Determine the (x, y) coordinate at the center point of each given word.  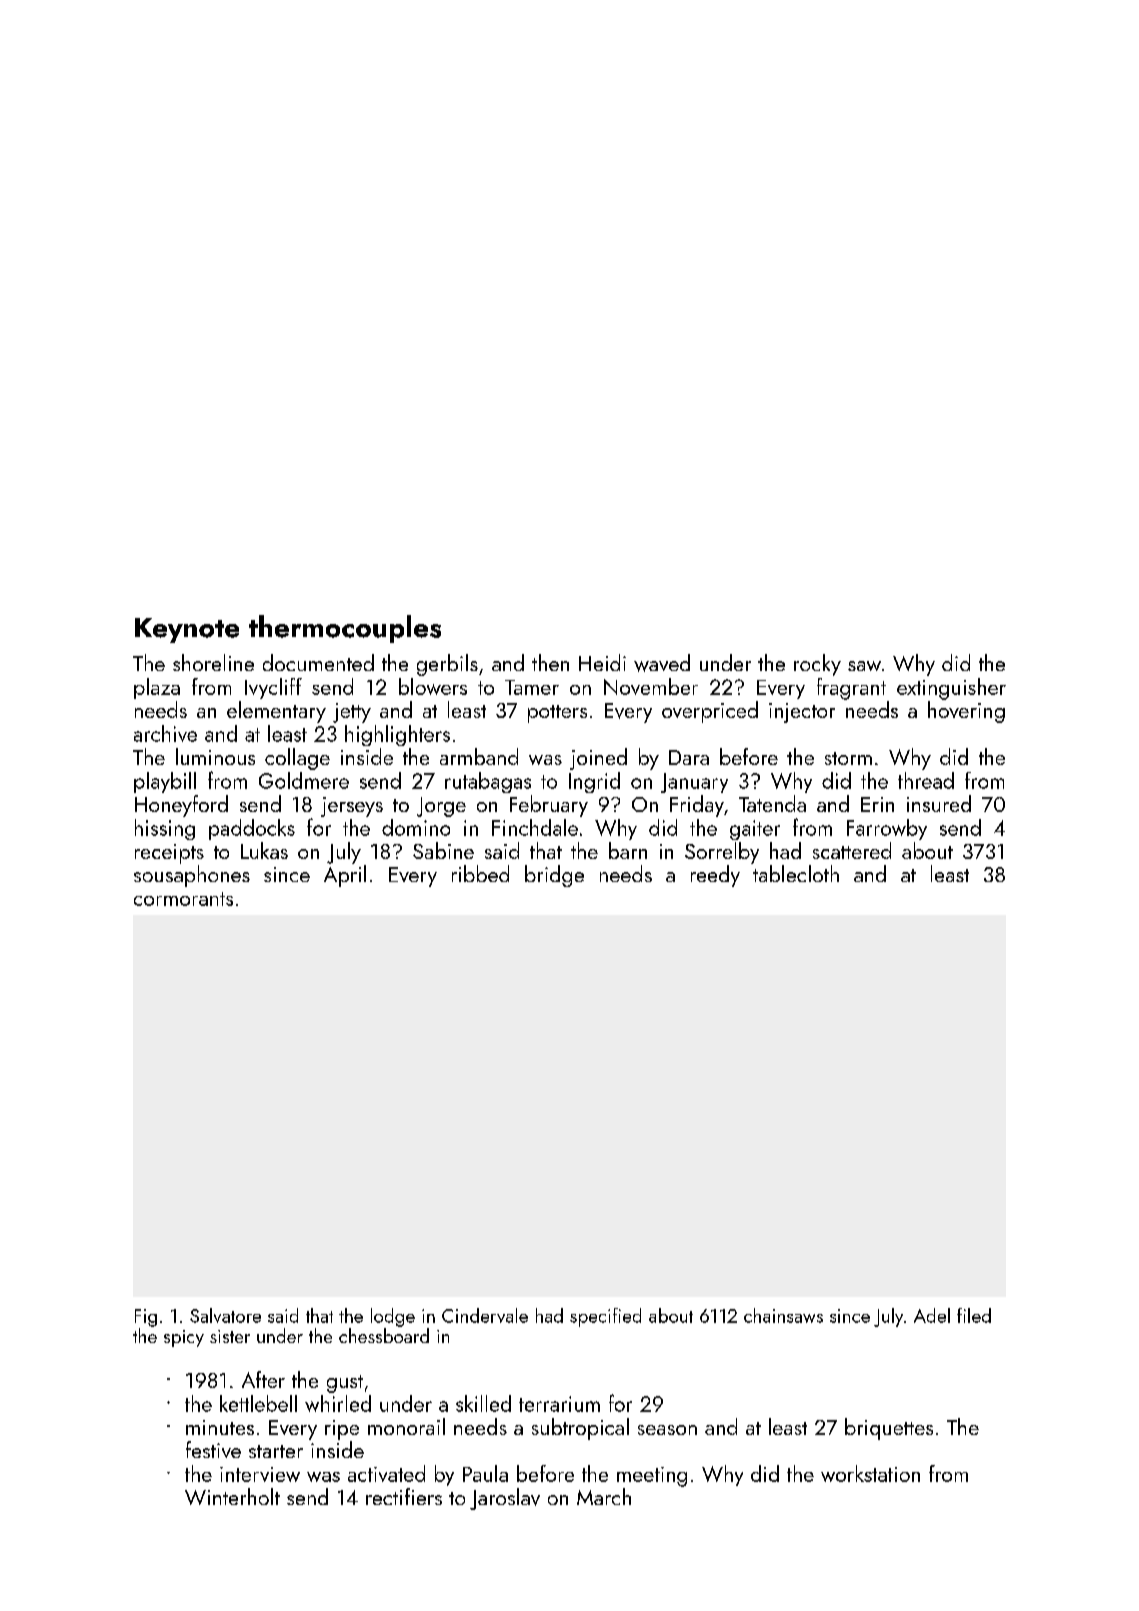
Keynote (187, 630)
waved (662, 663)
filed (974, 1315)
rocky (817, 665)
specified (605, 1317)
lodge (393, 1317)
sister (230, 1336)
